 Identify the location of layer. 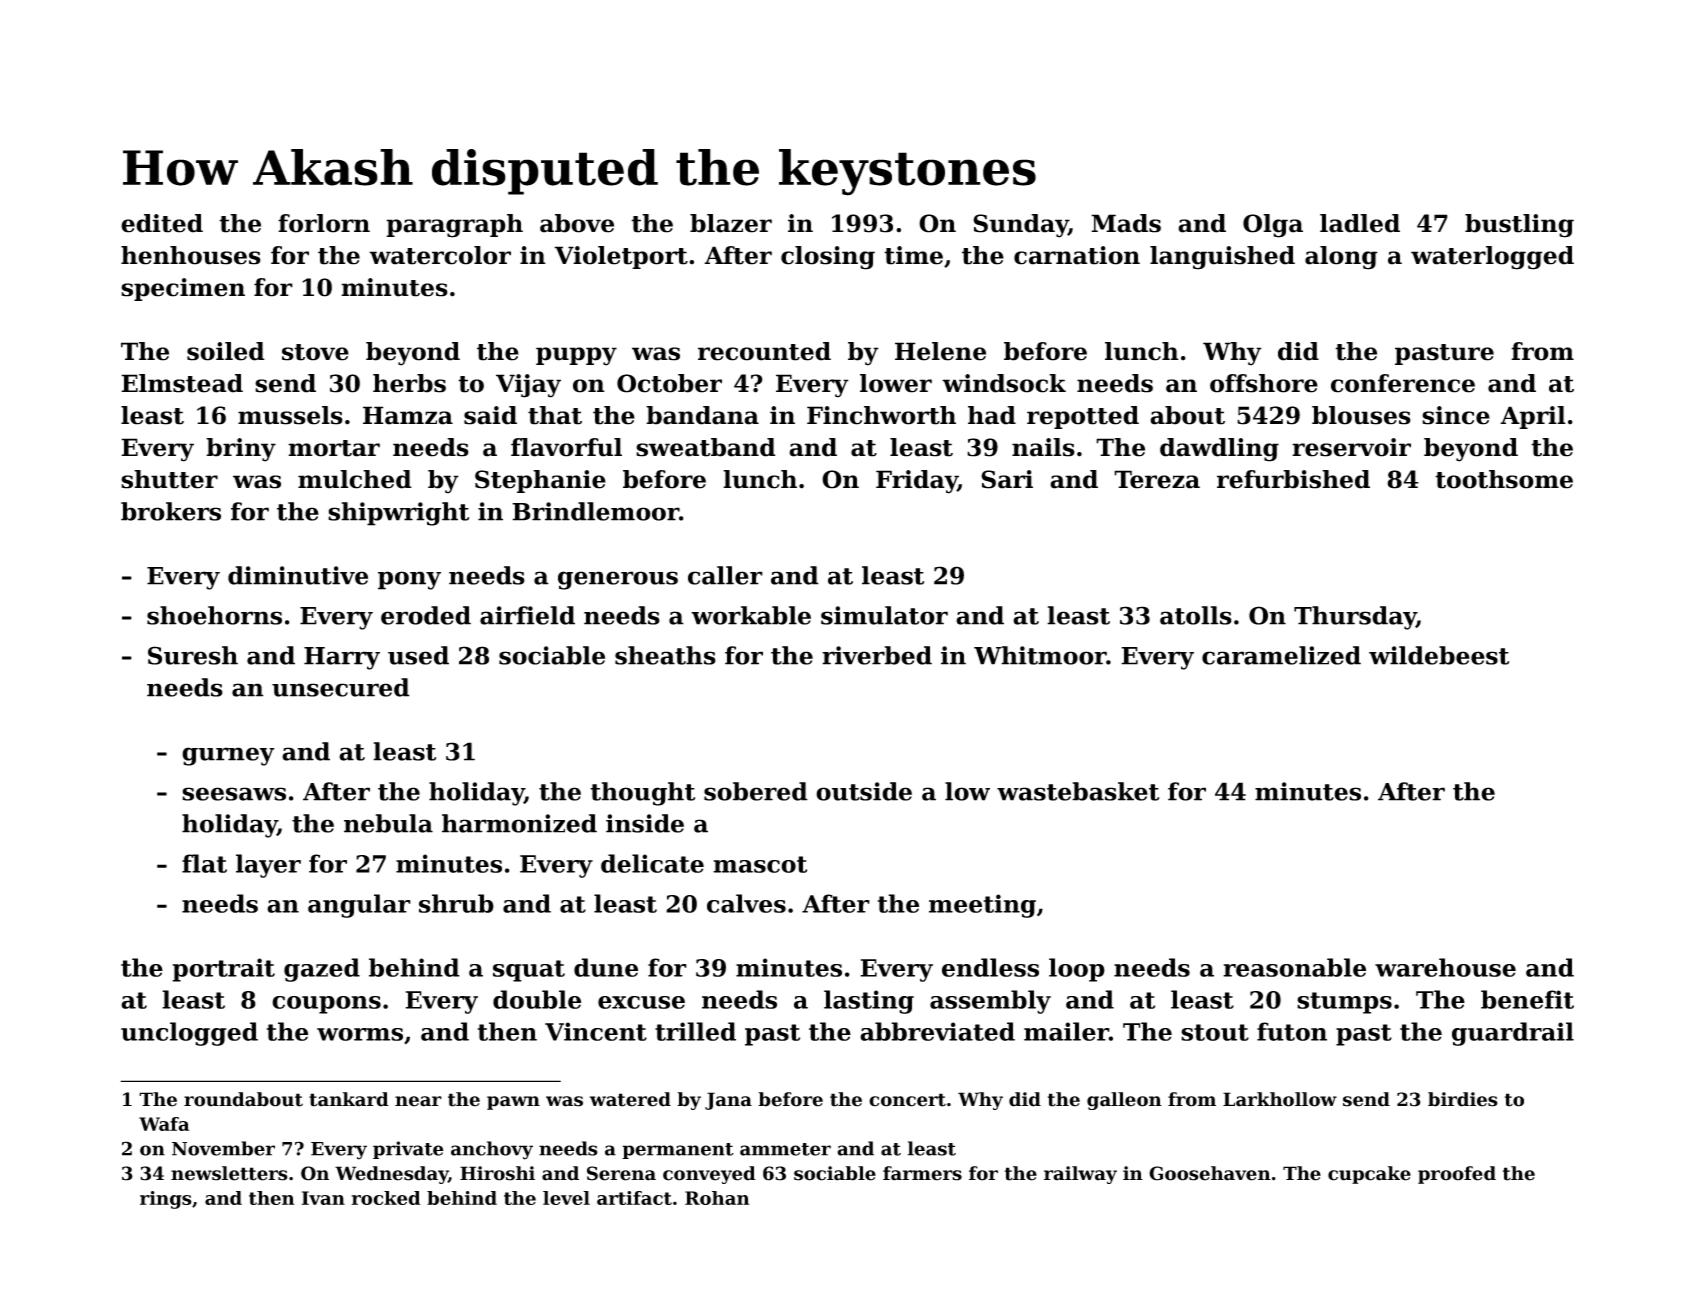
(268, 866).
